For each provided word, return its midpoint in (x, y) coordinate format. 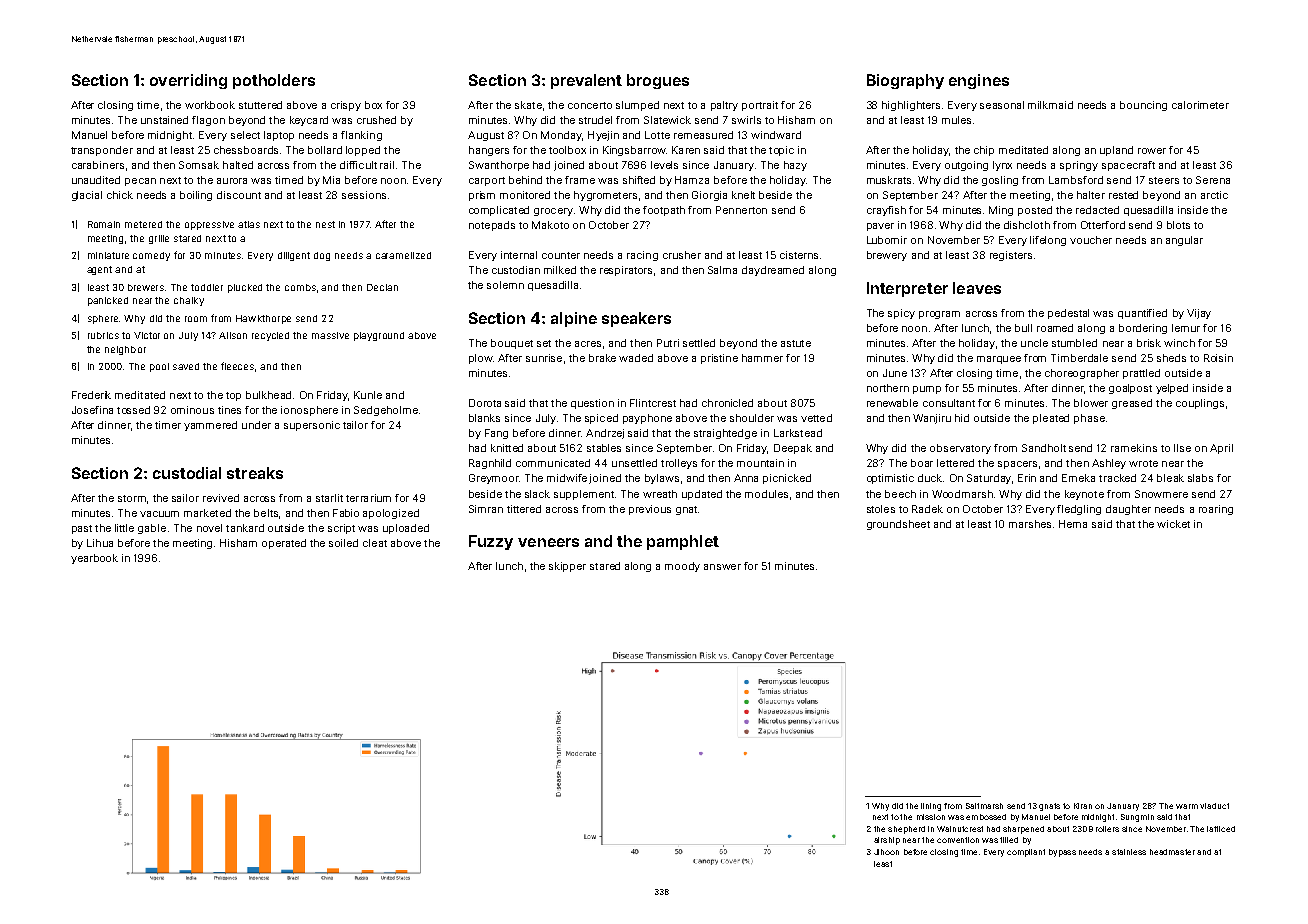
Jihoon (886, 852)
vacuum (159, 514)
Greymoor (494, 479)
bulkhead (268, 395)
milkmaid (1050, 105)
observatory (960, 449)
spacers (1017, 465)
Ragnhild (490, 464)
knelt (743, 195)
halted (238, 165)
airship (887, 841)
